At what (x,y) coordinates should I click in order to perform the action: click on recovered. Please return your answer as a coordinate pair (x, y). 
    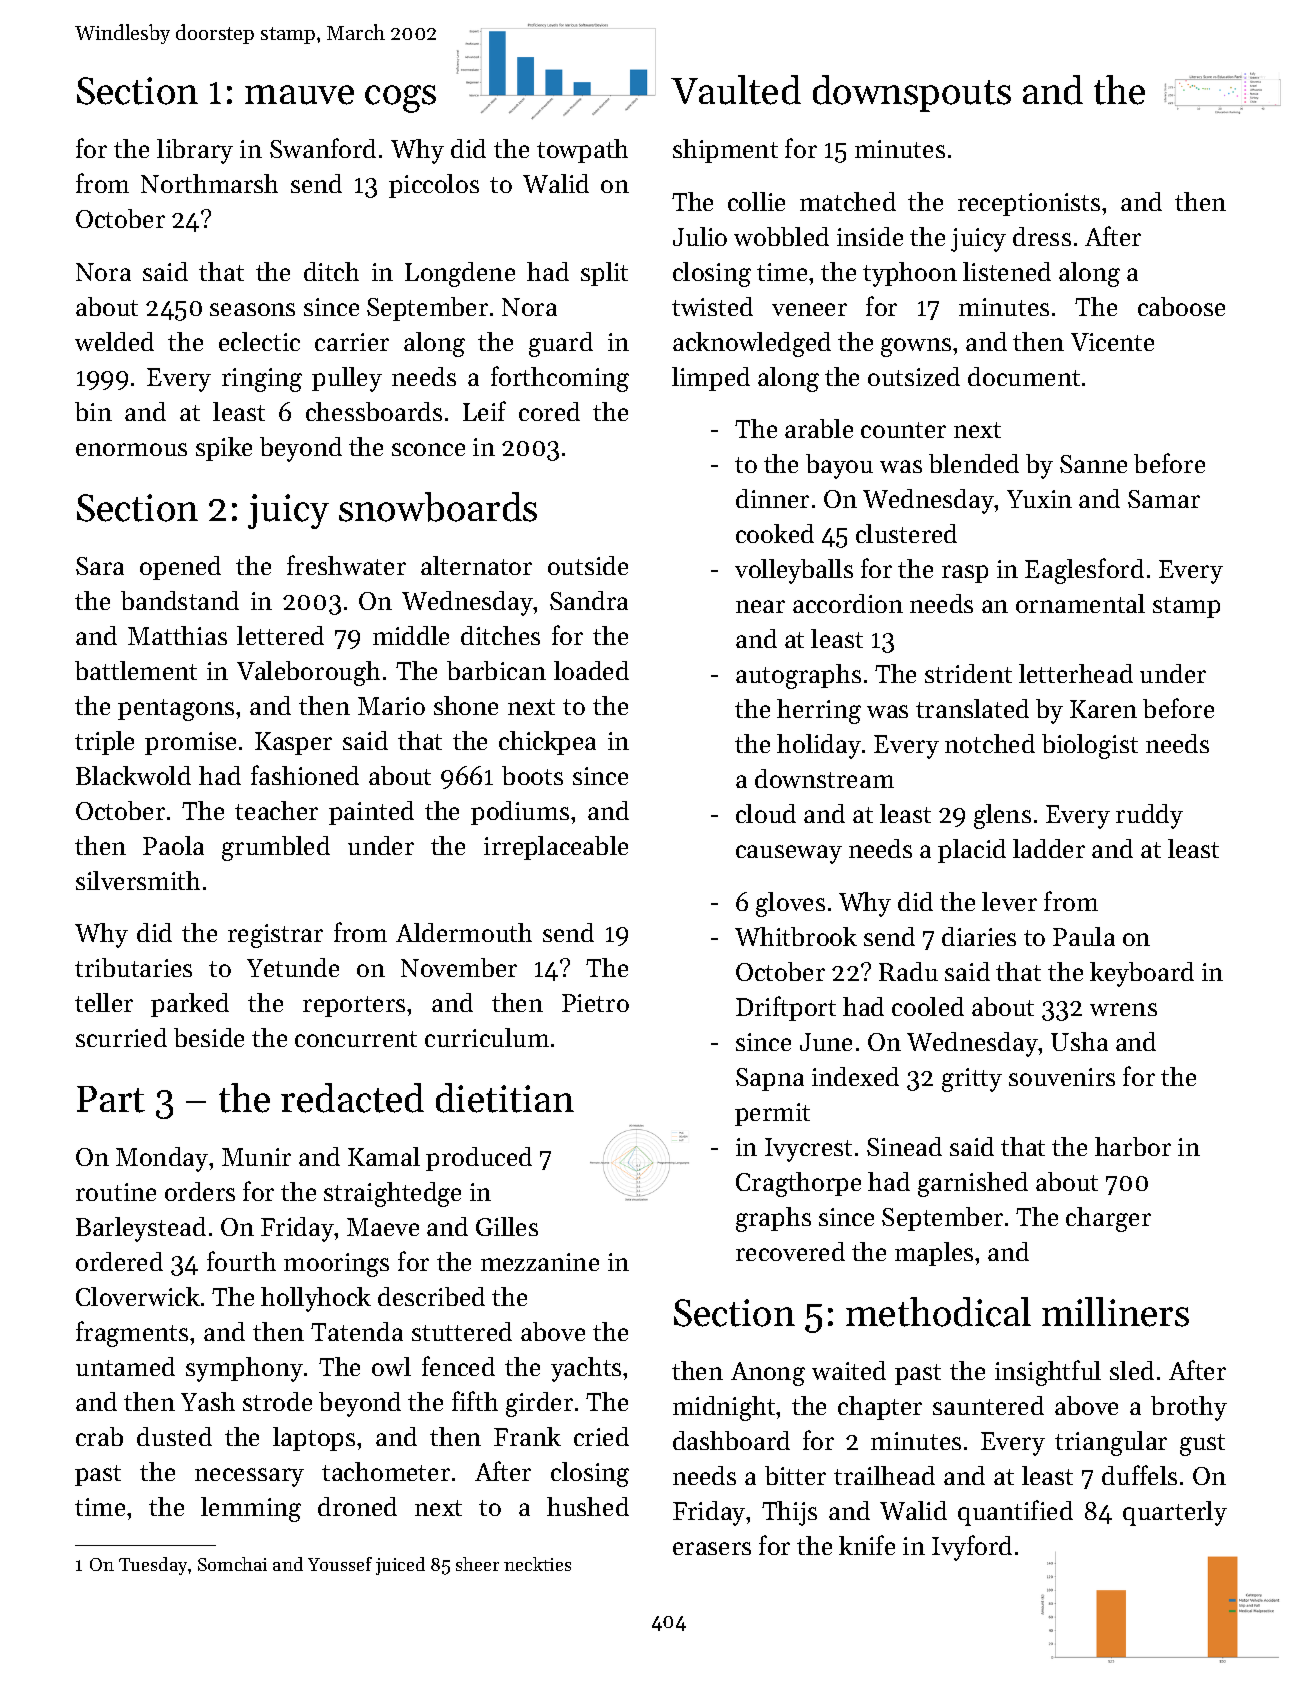
    Looking at the image, I should click on (790, 1251).
